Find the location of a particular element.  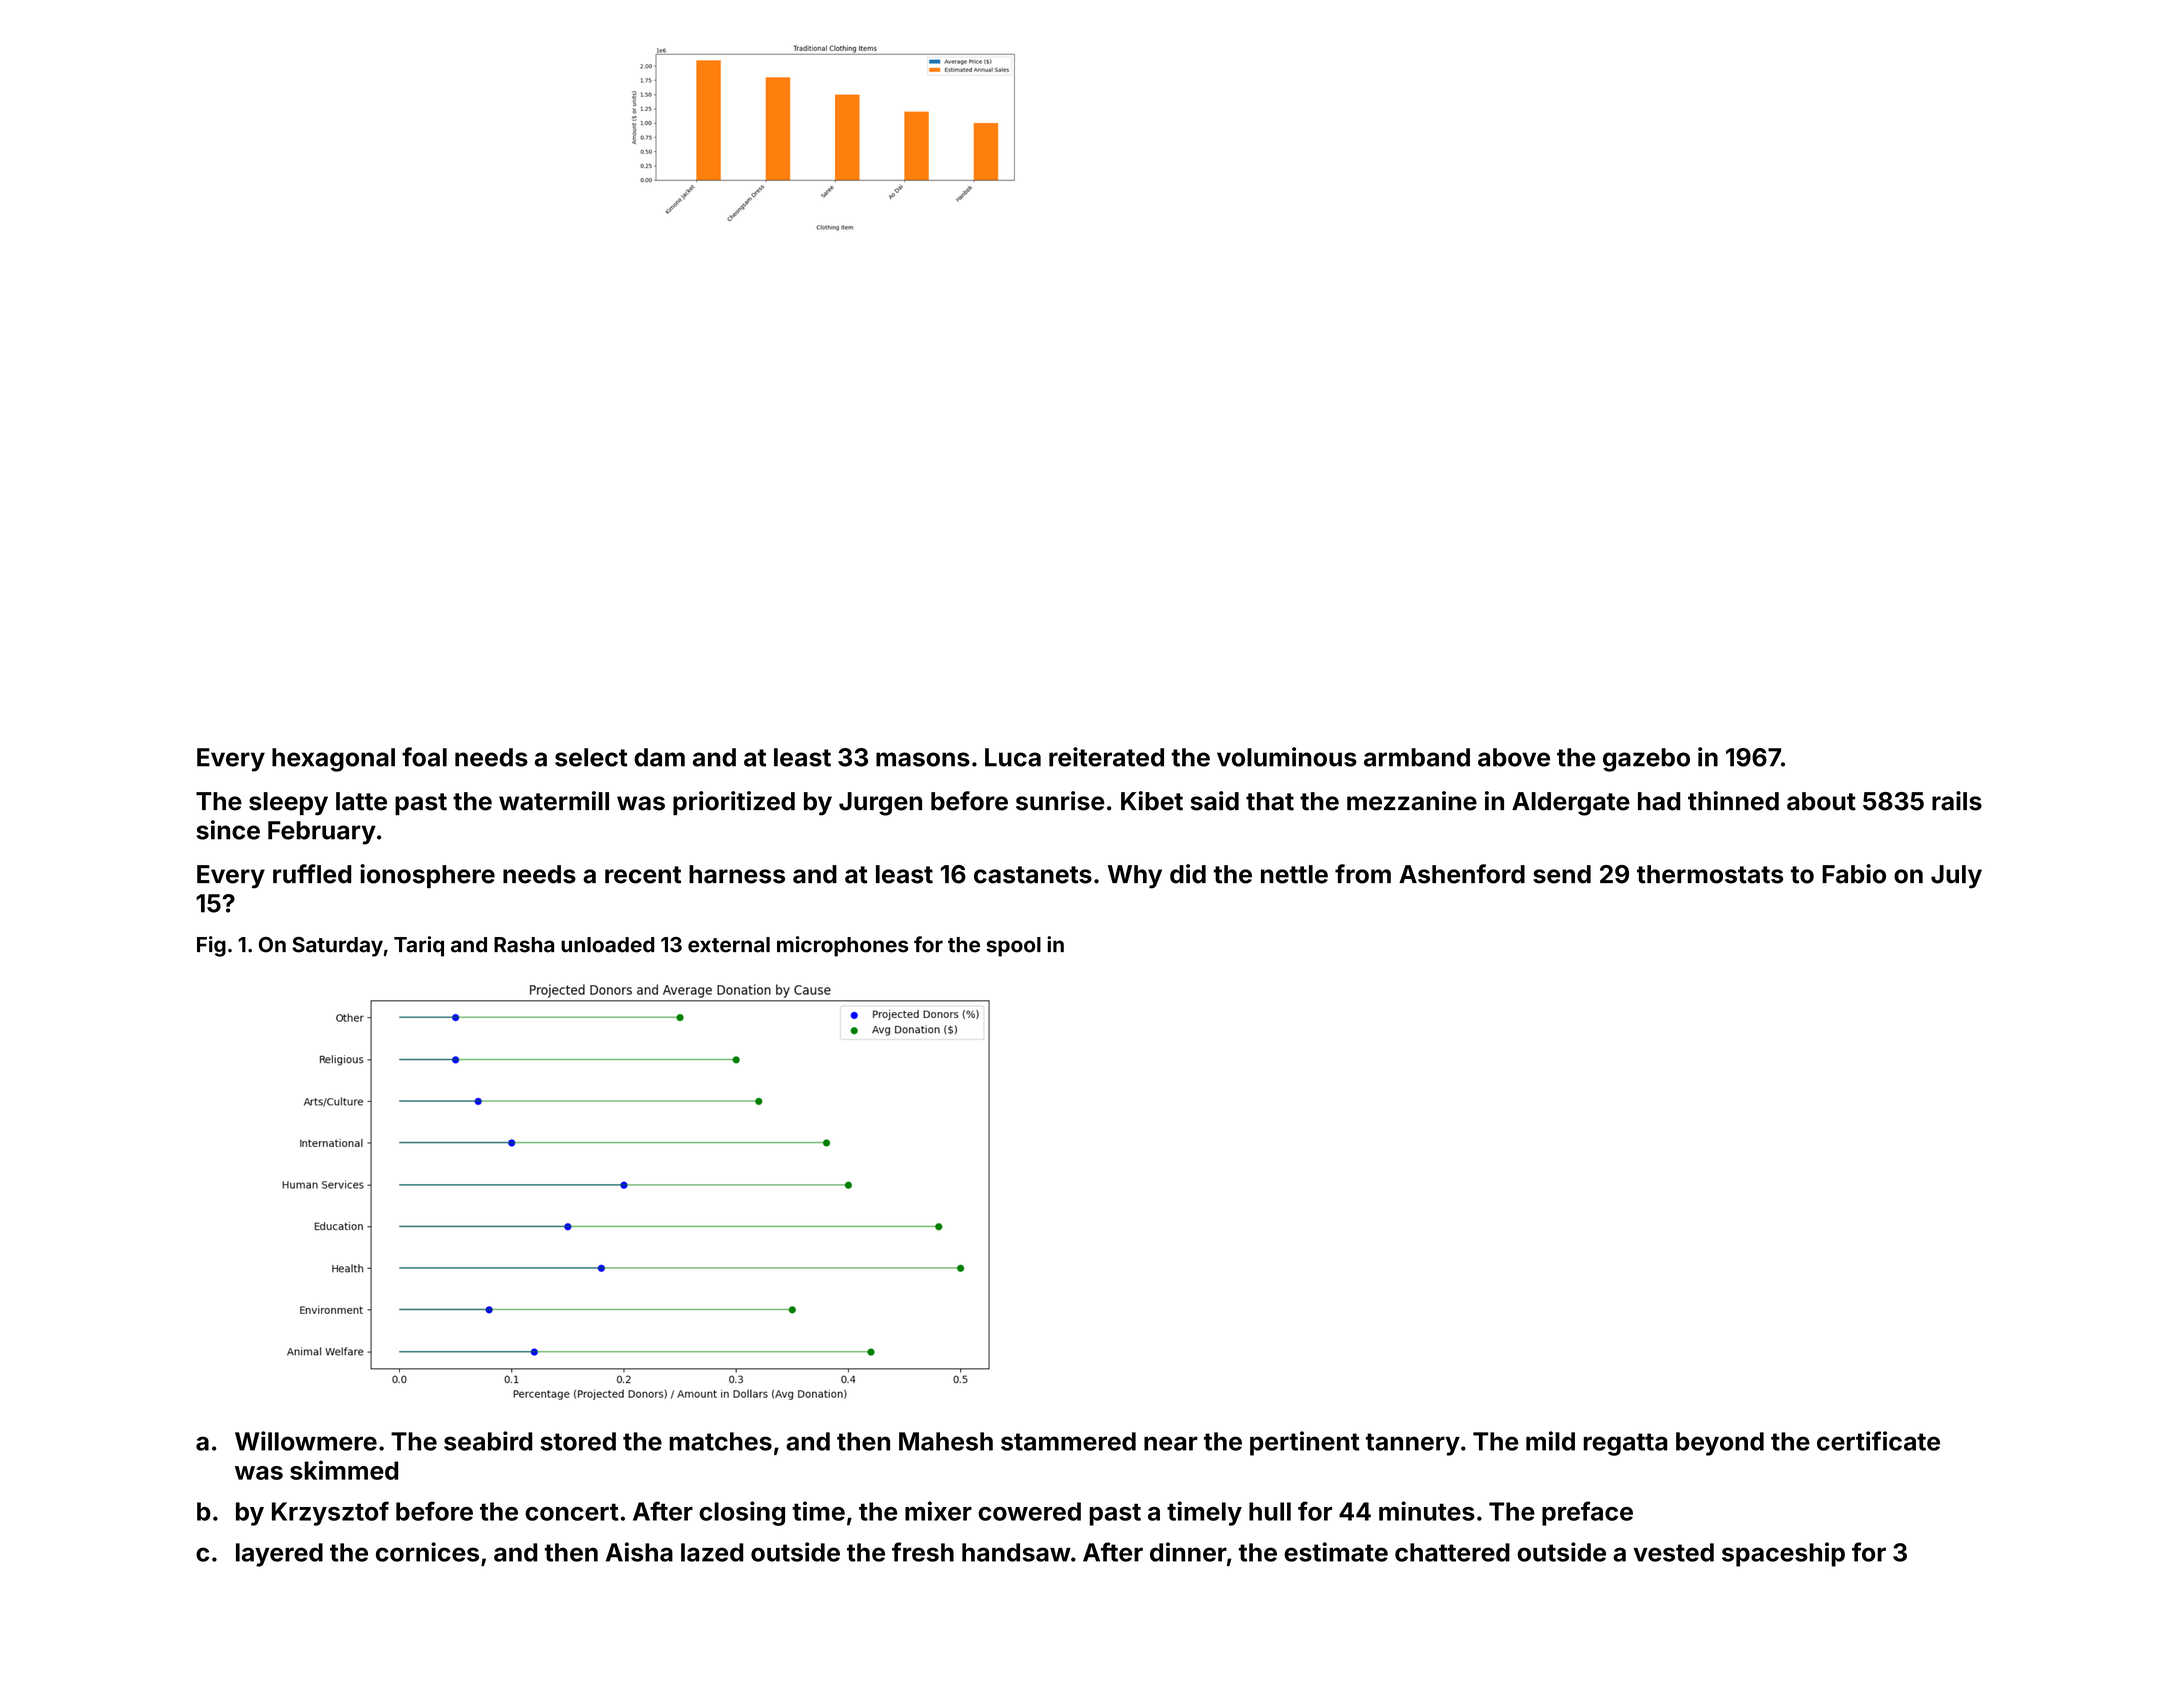

rails is located at coordinates (1957, 801).
